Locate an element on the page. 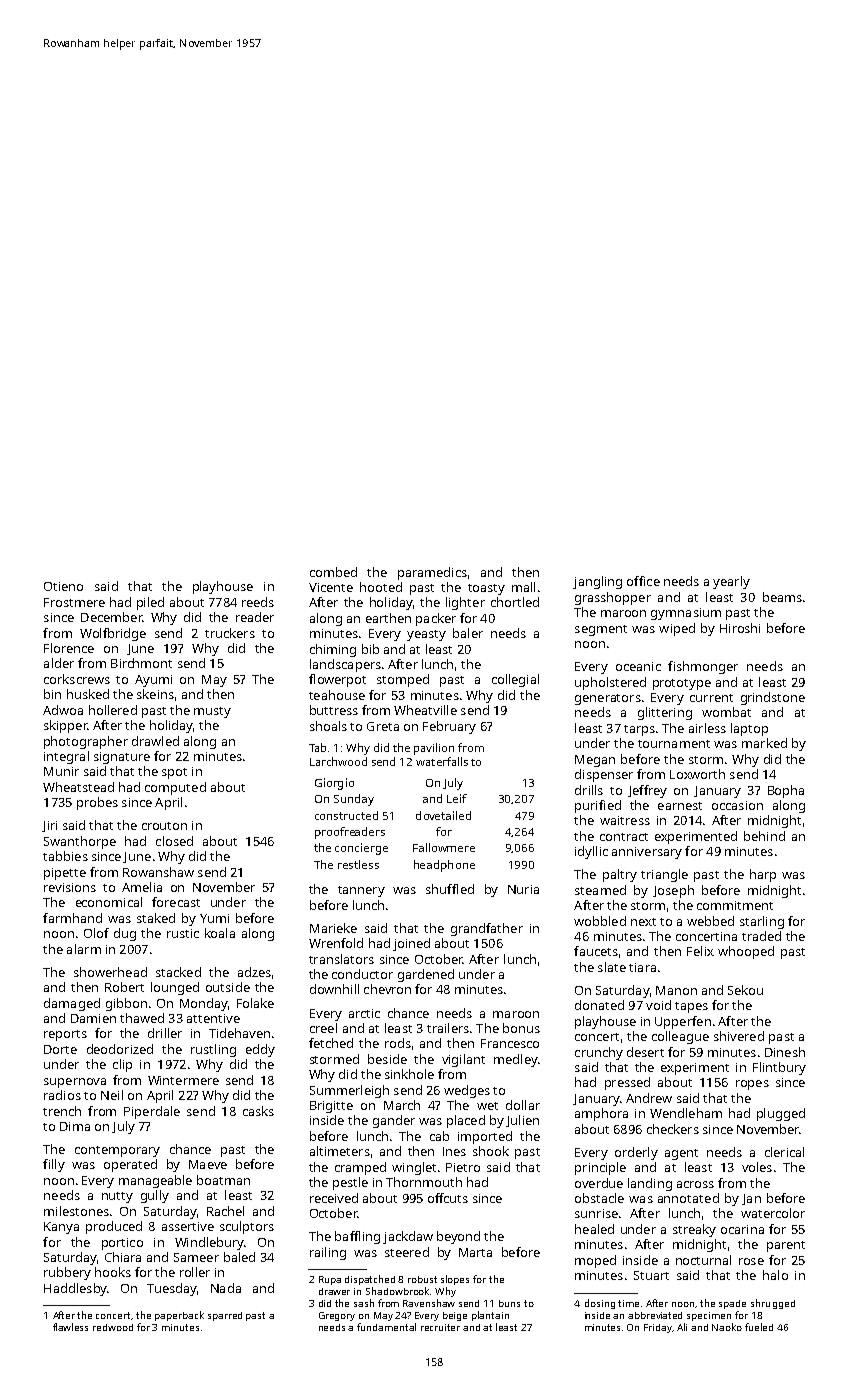  Francesco is located at coordinates (510, 1043).
